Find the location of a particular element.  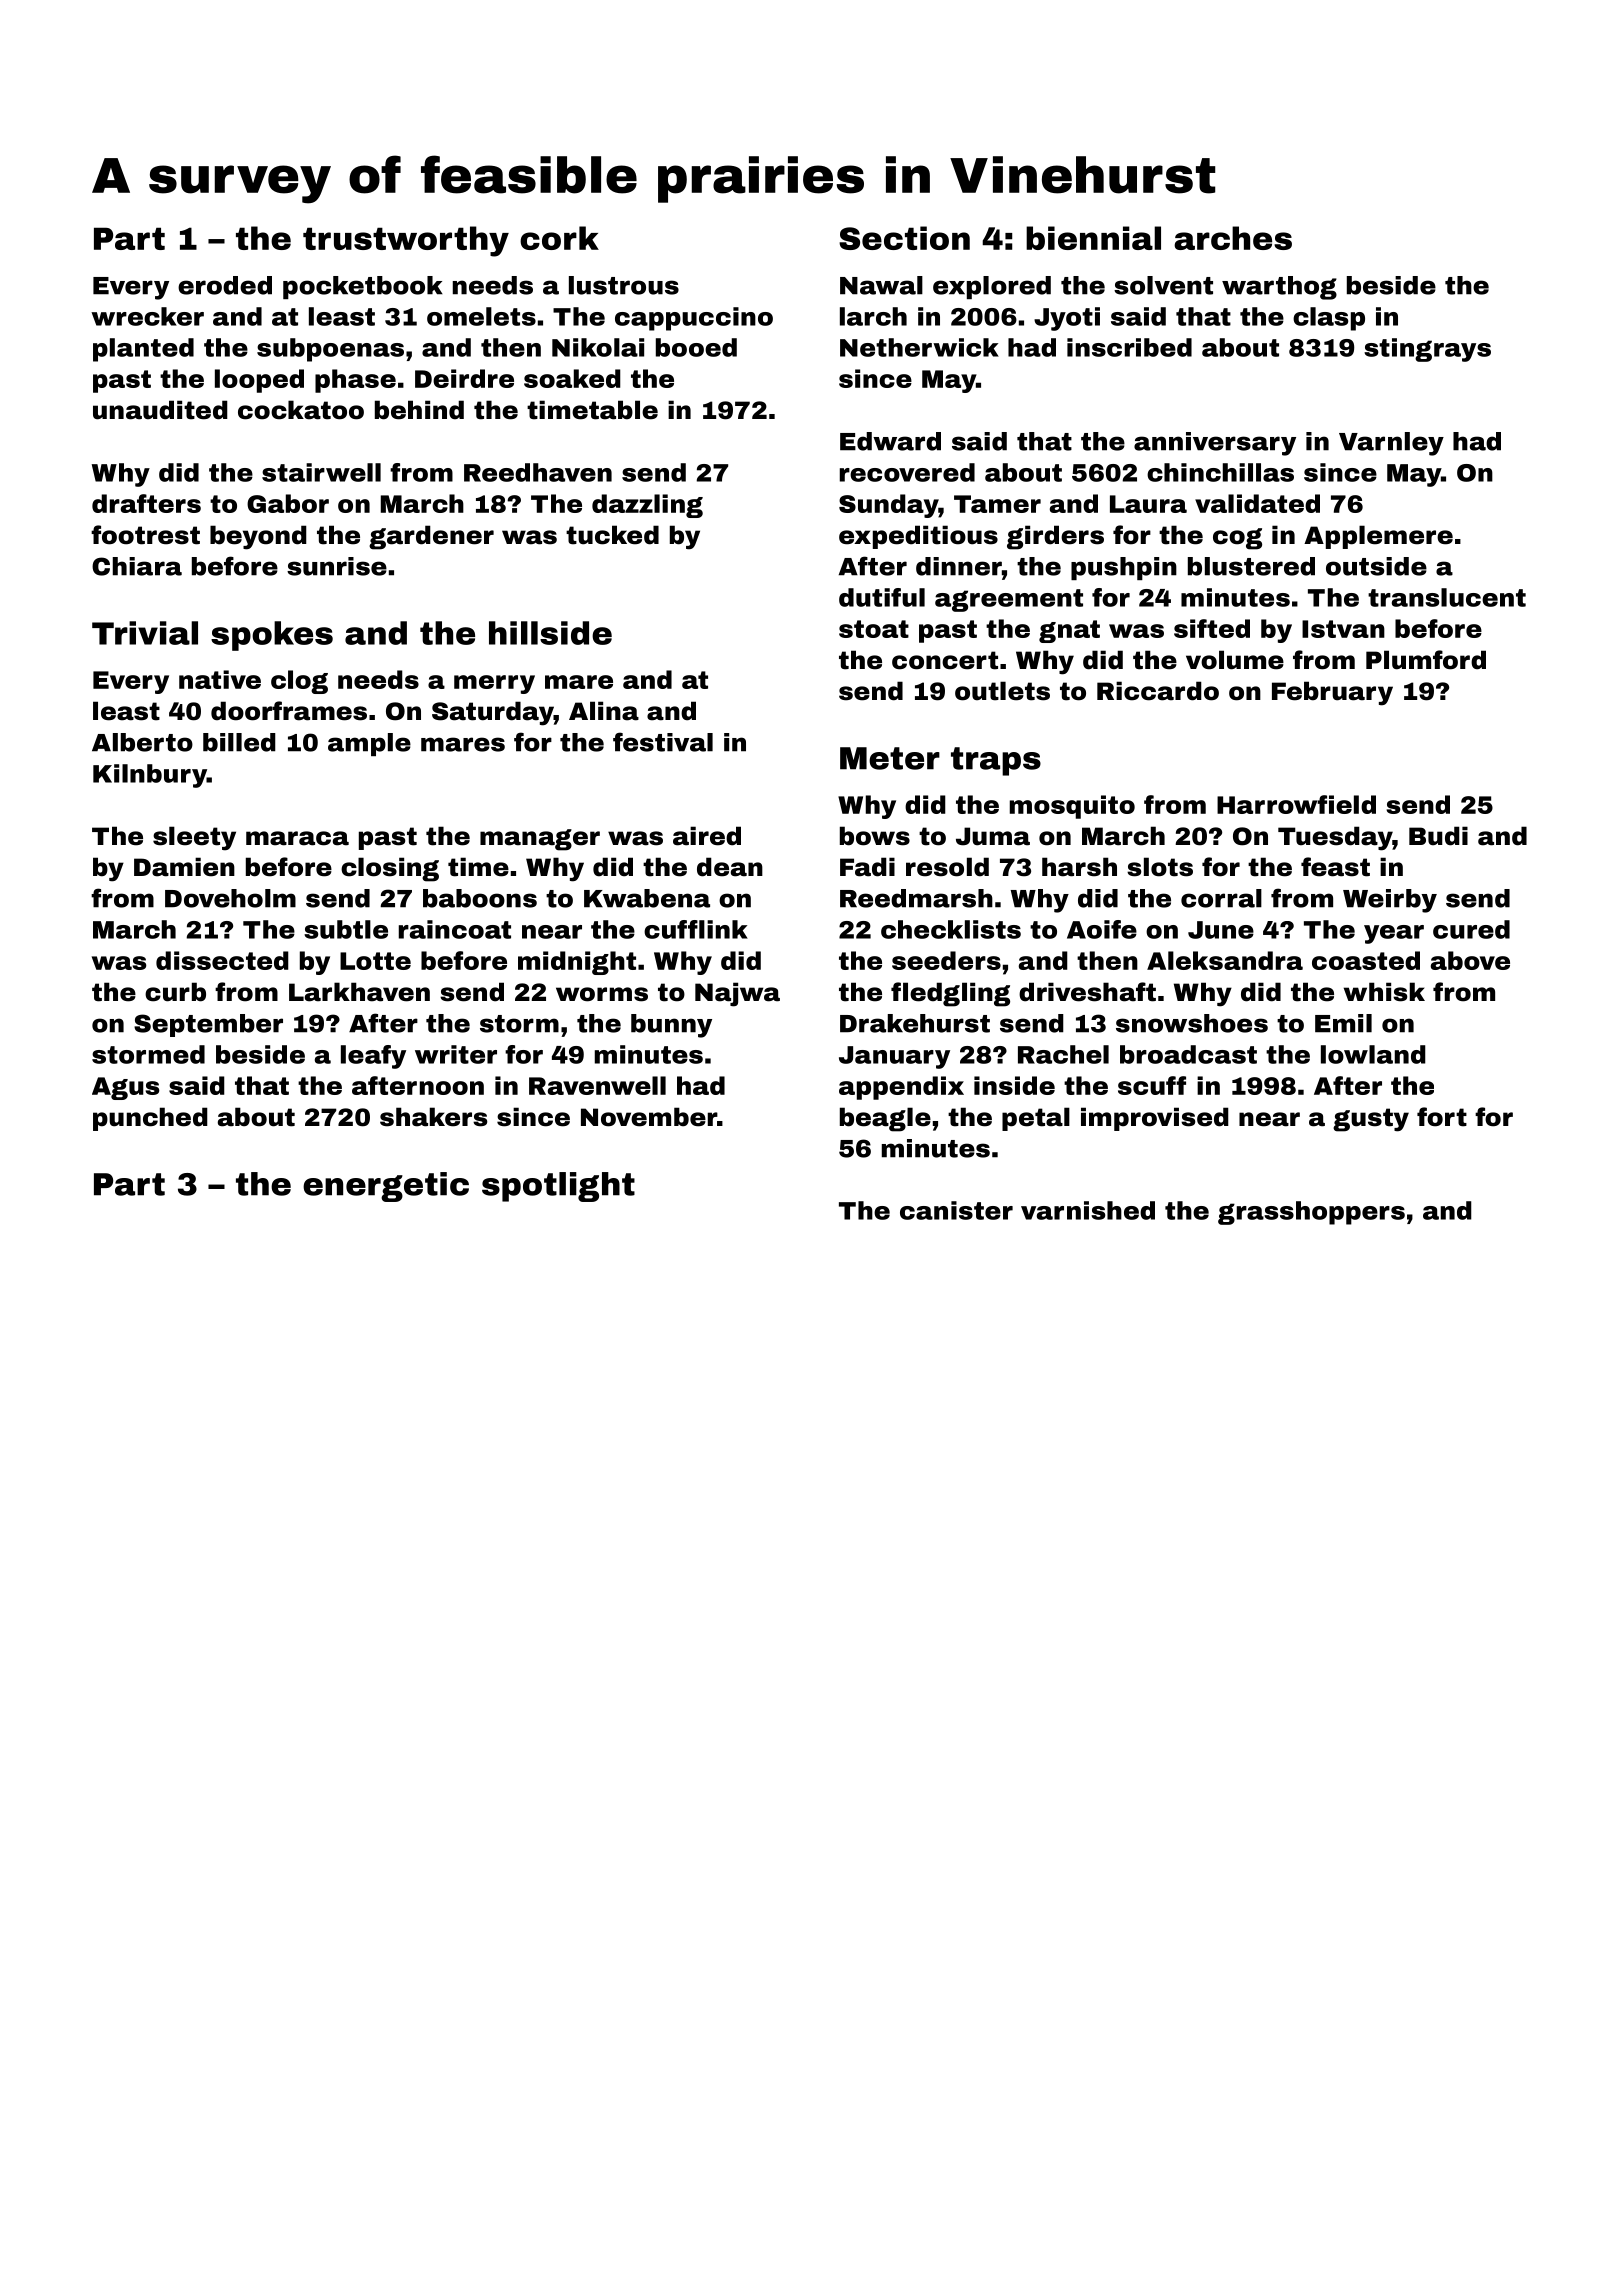

arches is located at coordinates (1233, 238).
